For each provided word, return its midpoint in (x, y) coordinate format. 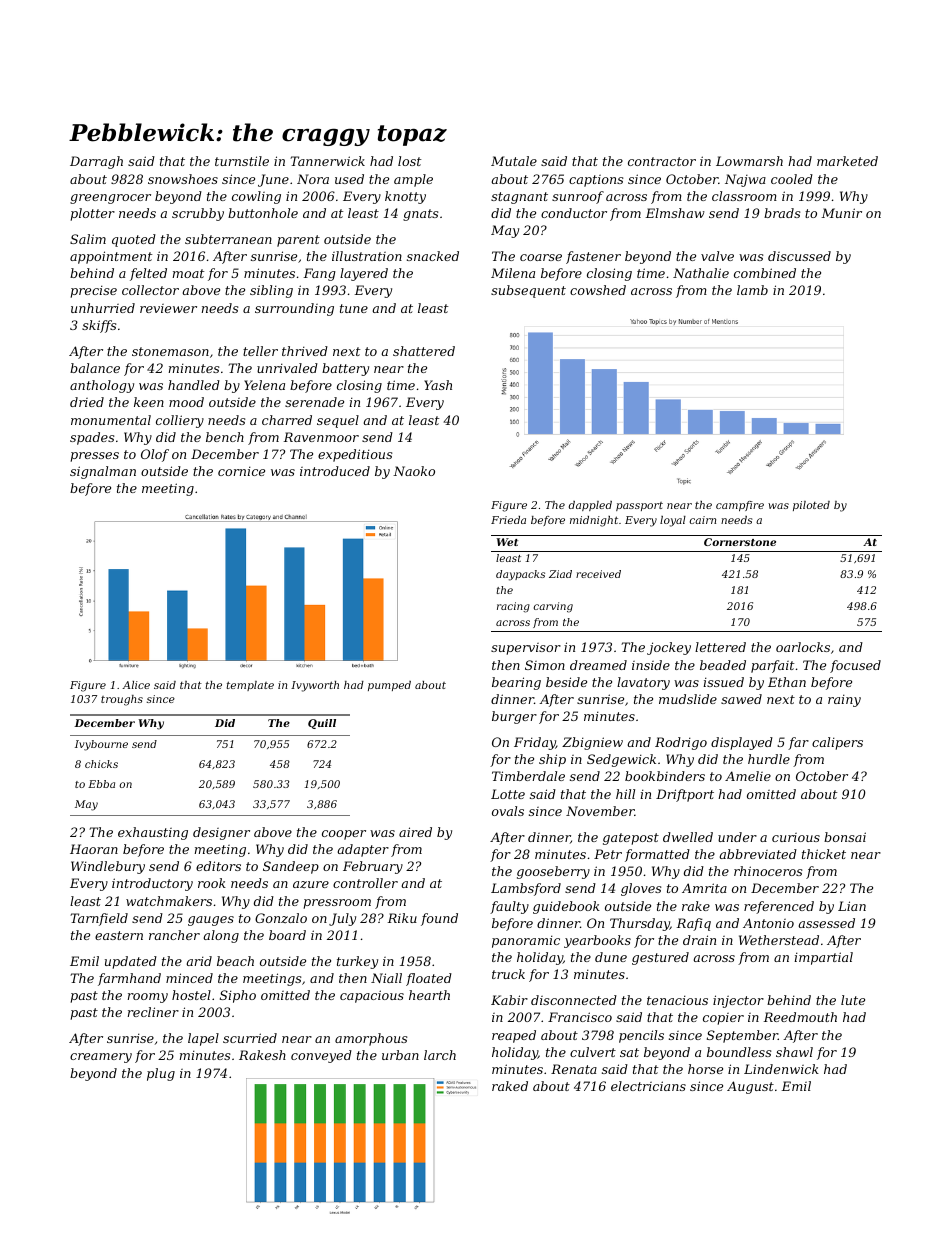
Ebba (101, 784)
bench (225, 437)
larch (440, 1055)
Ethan (787, 682)
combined (765, 273)
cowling (256, 197)
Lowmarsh (749, 161)
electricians (648, 1086)
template (250, 686)
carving (553, 607)
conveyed (321, 1056)
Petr (608, 854)
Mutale (514, 161)
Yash (438, 385)
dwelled (688, 837)
